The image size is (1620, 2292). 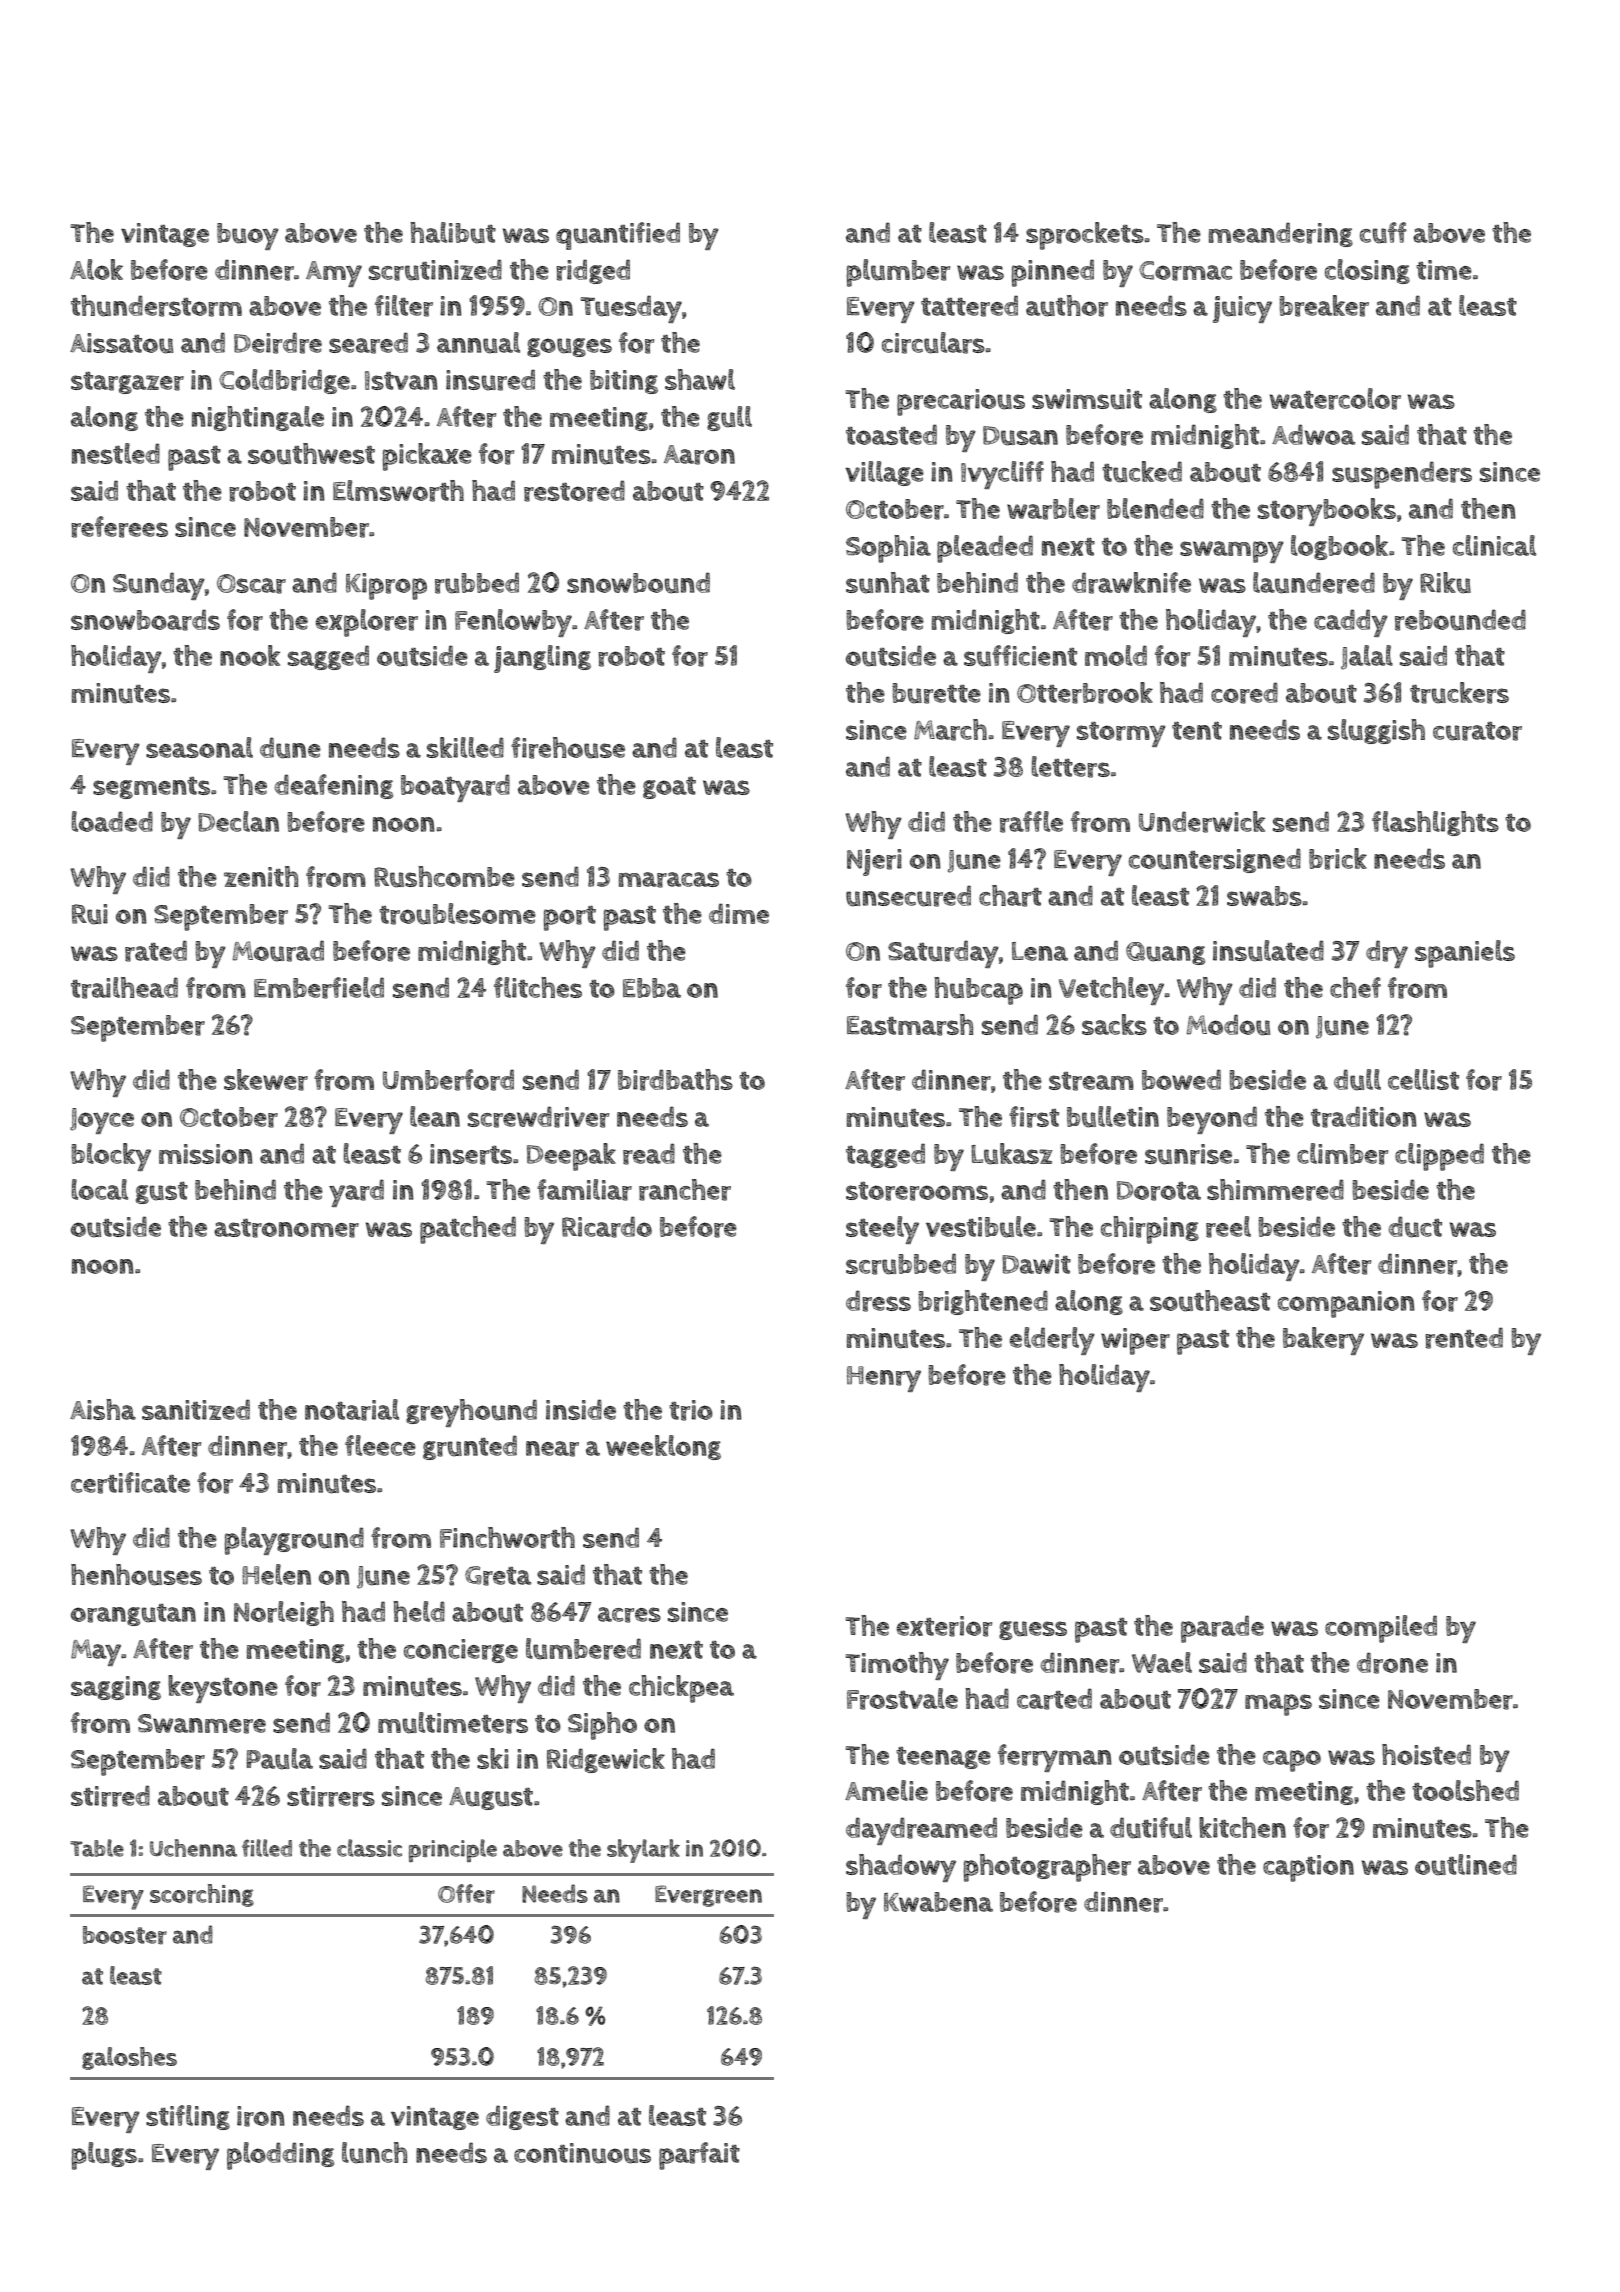 What do you see at coordinates (618, 236) in the document?
I see `quantified` at bounding box center [618, 236].
